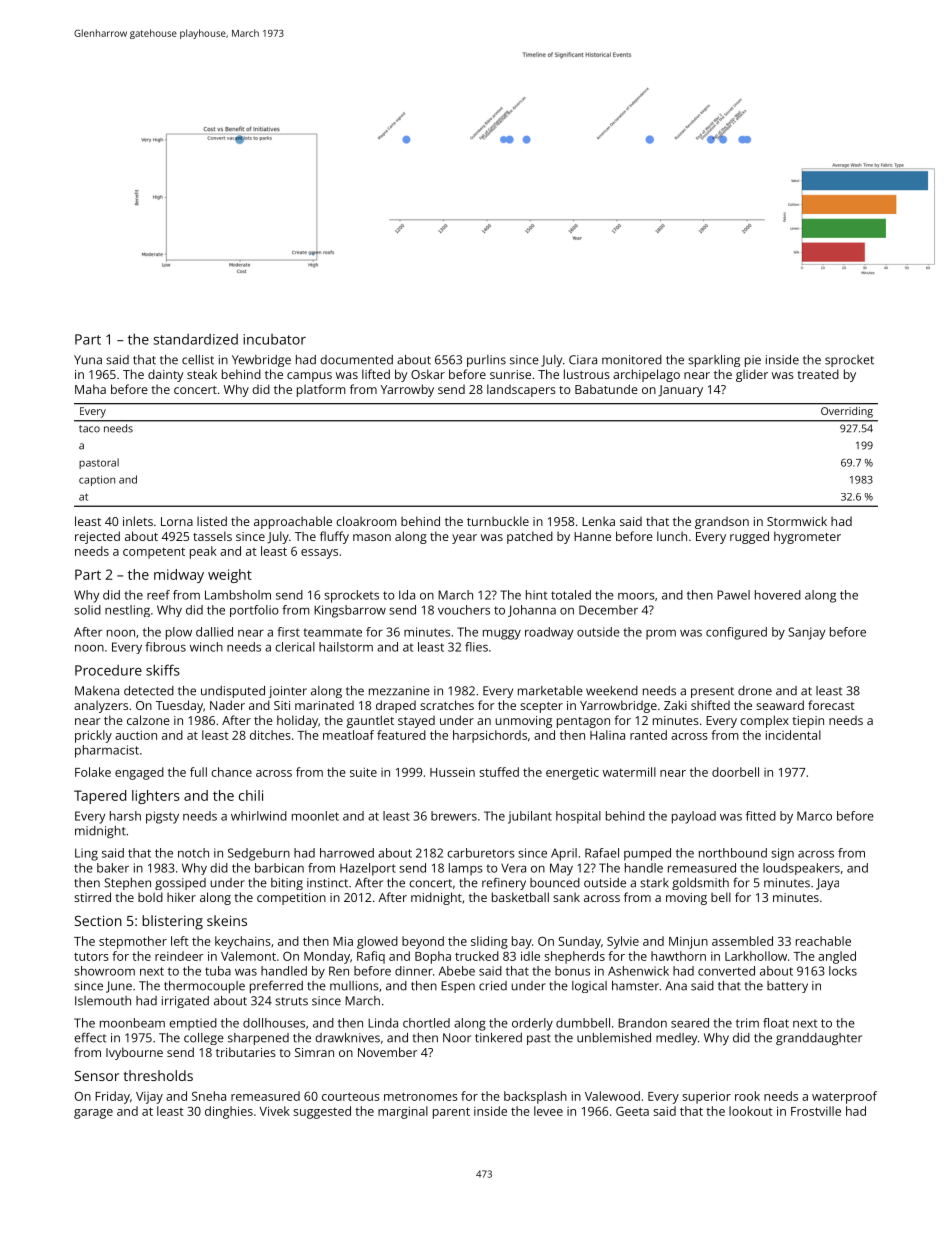 The width and height of the screenshot is (952, 1233). I want to click on sliding, so click(489, 942).
